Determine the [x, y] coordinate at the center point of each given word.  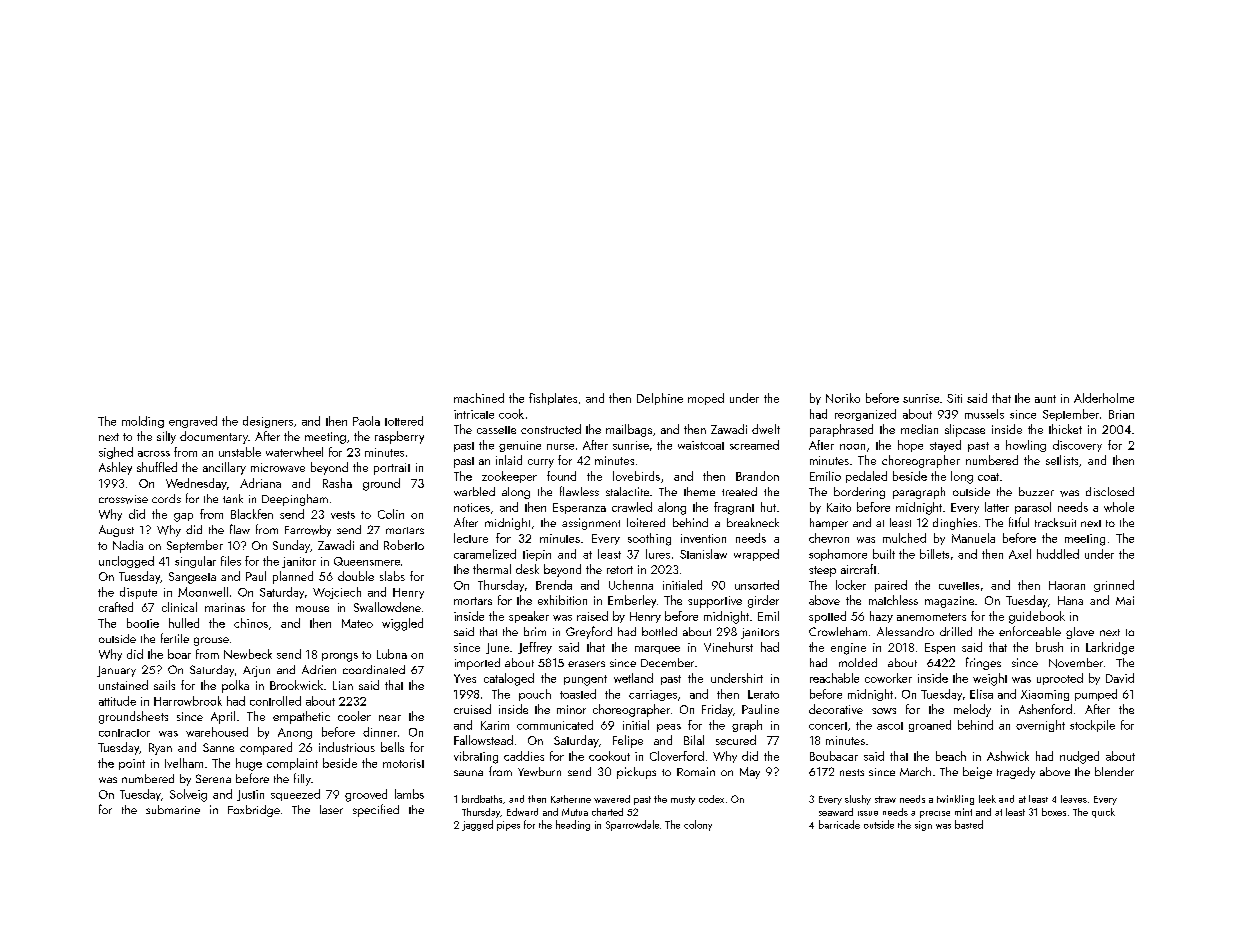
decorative [836, 709]
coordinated [374, 669]
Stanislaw [703, 554]
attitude [117, 701]
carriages [653, 695]
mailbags [629, 430]
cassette [496, 430]
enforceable [1030, 631]
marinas [225, 607]
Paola [366, 421]
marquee [657, 650]
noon [852, 447]
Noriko [843, 398]
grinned [1114, 586]
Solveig [188, 795]
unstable [240, 452]
